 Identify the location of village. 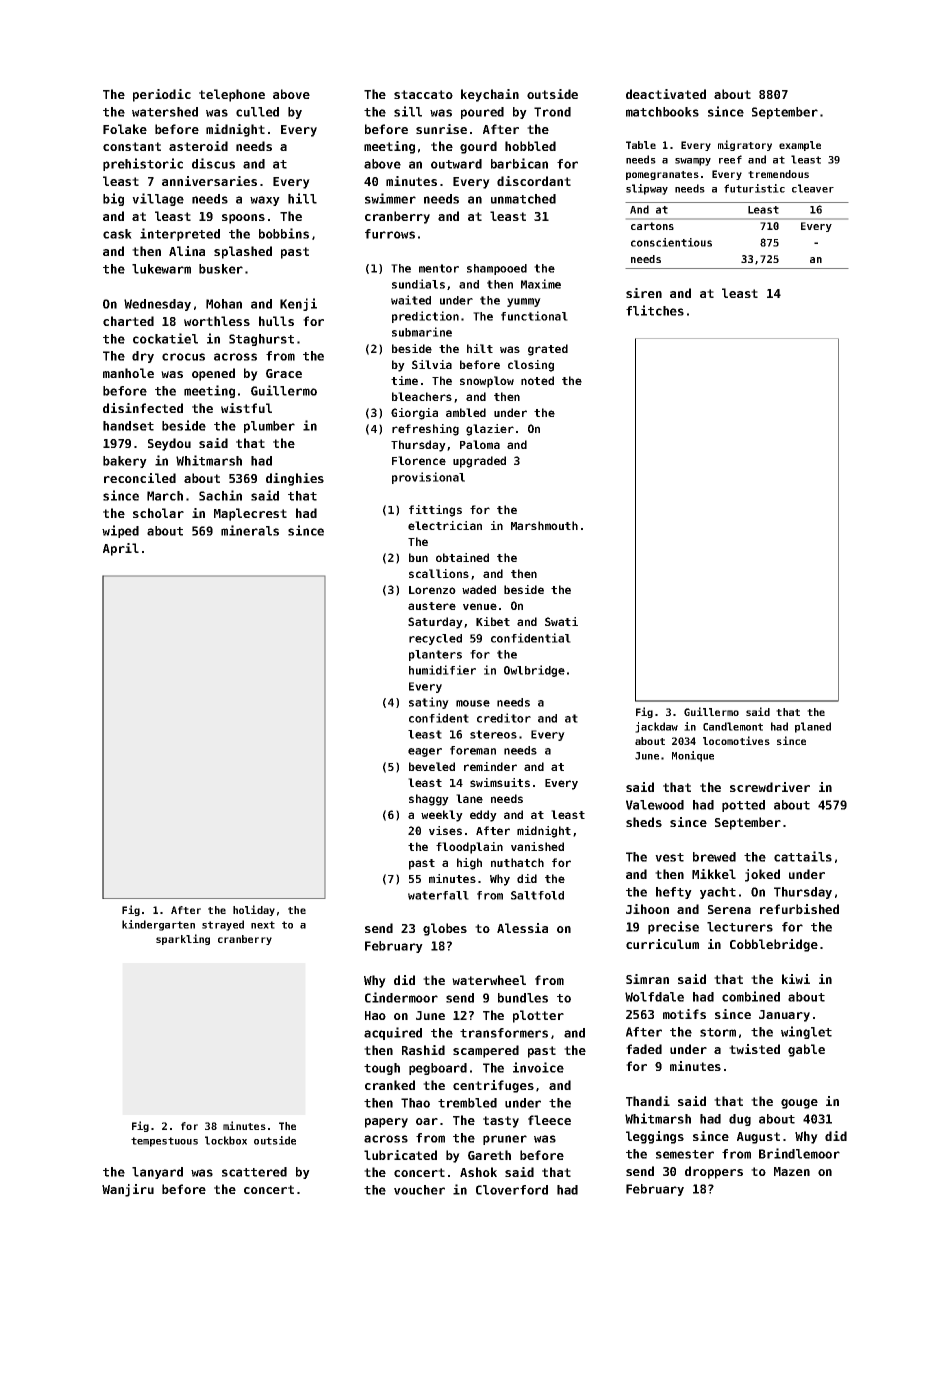
(158, 199).
